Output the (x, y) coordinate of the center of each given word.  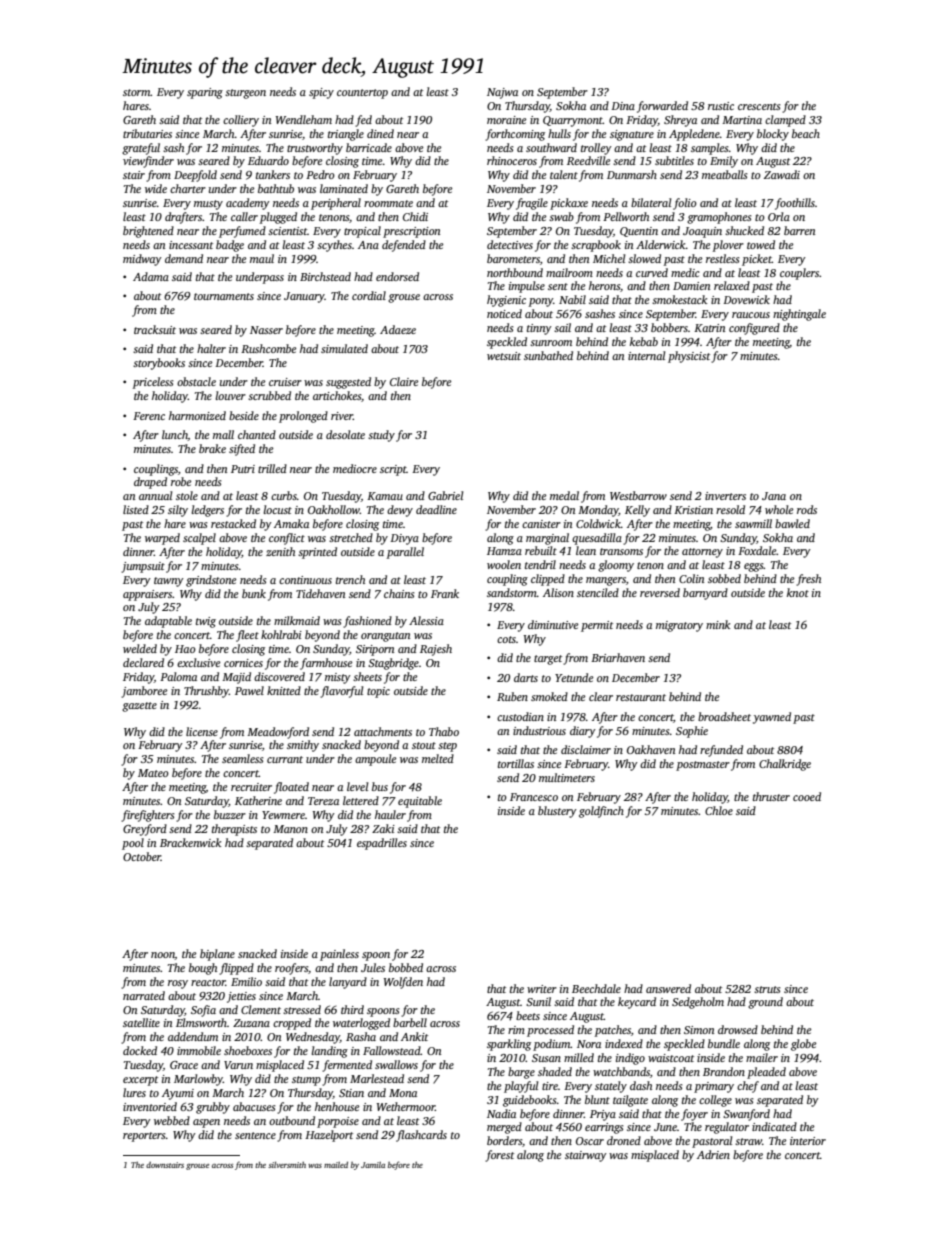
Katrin (709, 328)
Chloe (719, 810)
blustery (557, 812)
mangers (606, 581)
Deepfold (195, 176)
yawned (772, 718)
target (548, 660)
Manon (290, 829)
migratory (679, 626)
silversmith (287, 1165)
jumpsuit (143, 567)
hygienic (506, 301)
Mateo (153, 773)
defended (404, 246)
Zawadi (782, 174)
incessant (191, 245)
